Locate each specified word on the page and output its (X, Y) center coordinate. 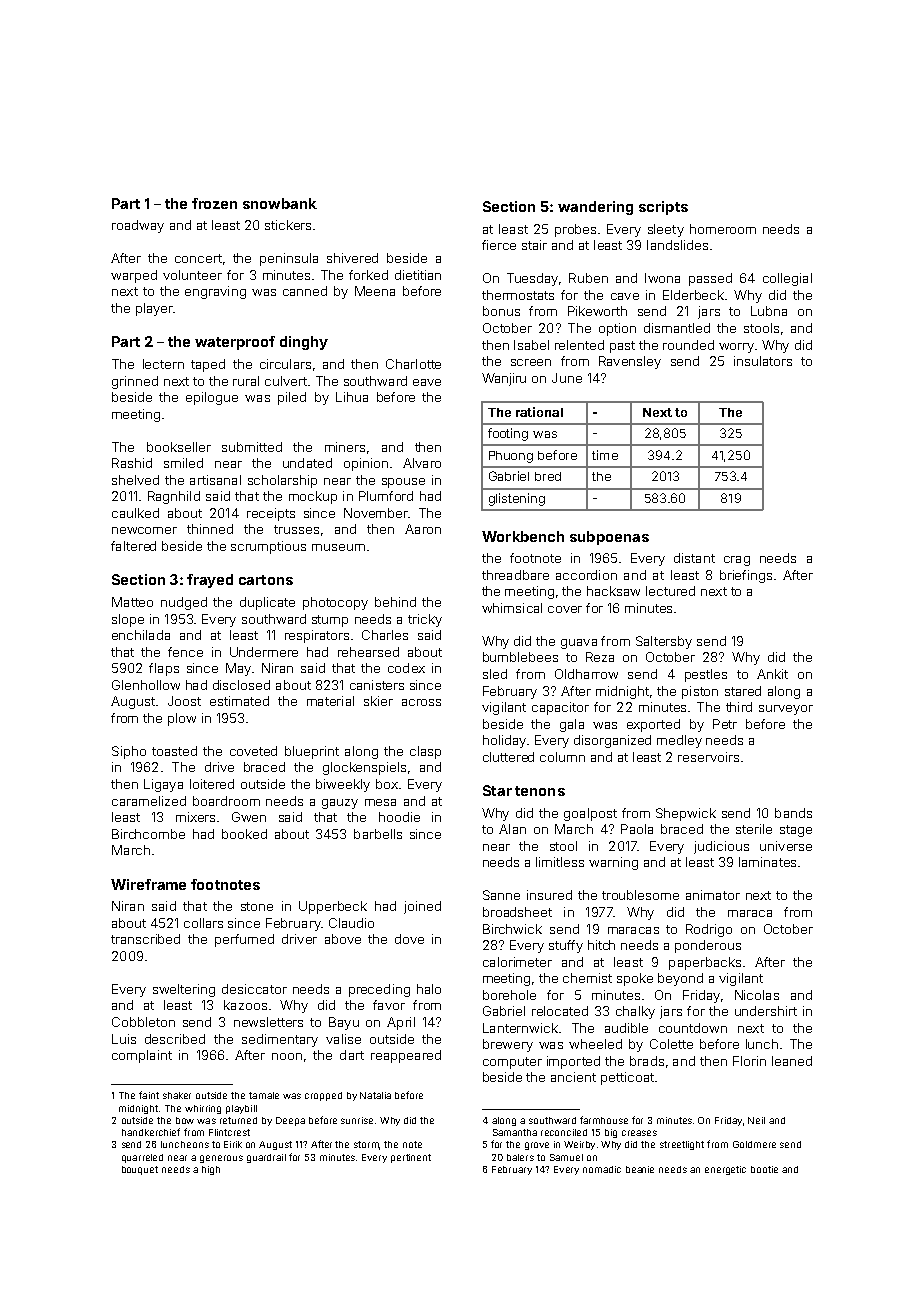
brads (647, 1061)
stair (534, 245)
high (211, 1170)
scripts (663, 208)
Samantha (515, 1132)
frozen (214, 203)
